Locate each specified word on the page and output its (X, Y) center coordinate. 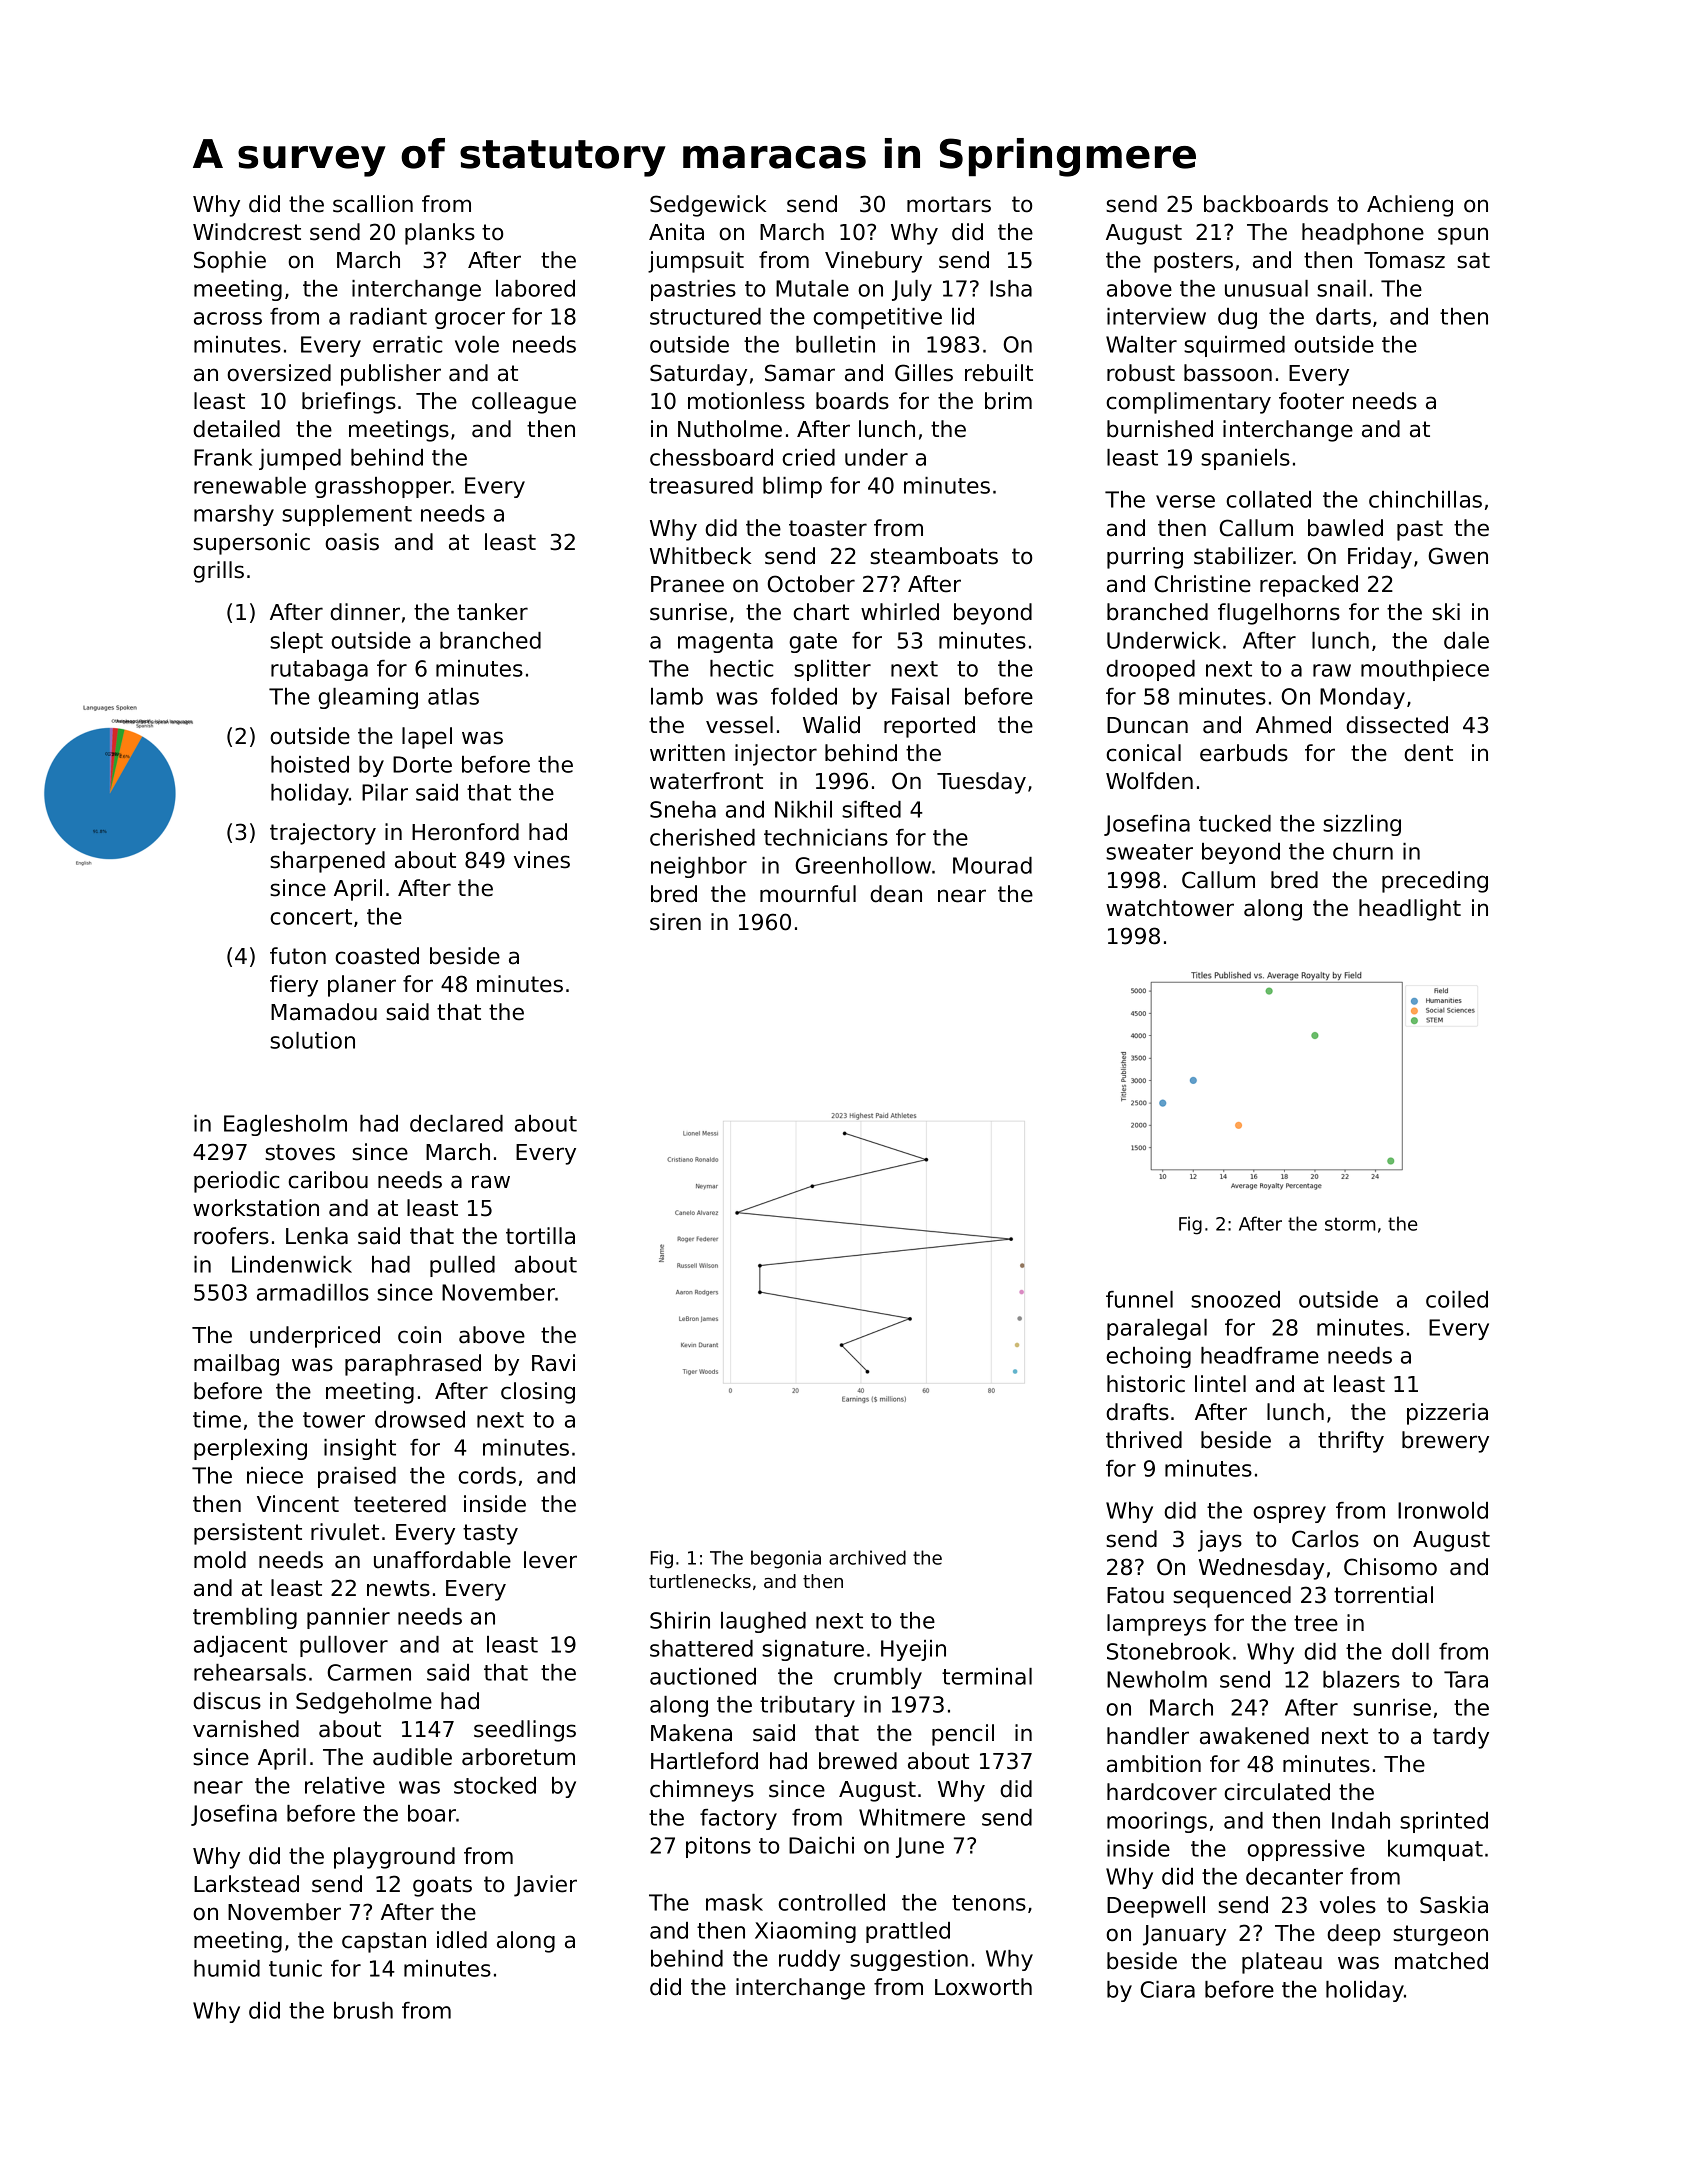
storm (1350, 1224)
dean (896, 894)
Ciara (1167, 1989)
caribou (328, 1180)
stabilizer (1243, 556)
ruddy (809, 1960)
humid (227, 1968)
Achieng (1410, 206)
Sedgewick (708, 206)
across (228, 318)
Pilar (385, 792)
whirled (900, 612)
